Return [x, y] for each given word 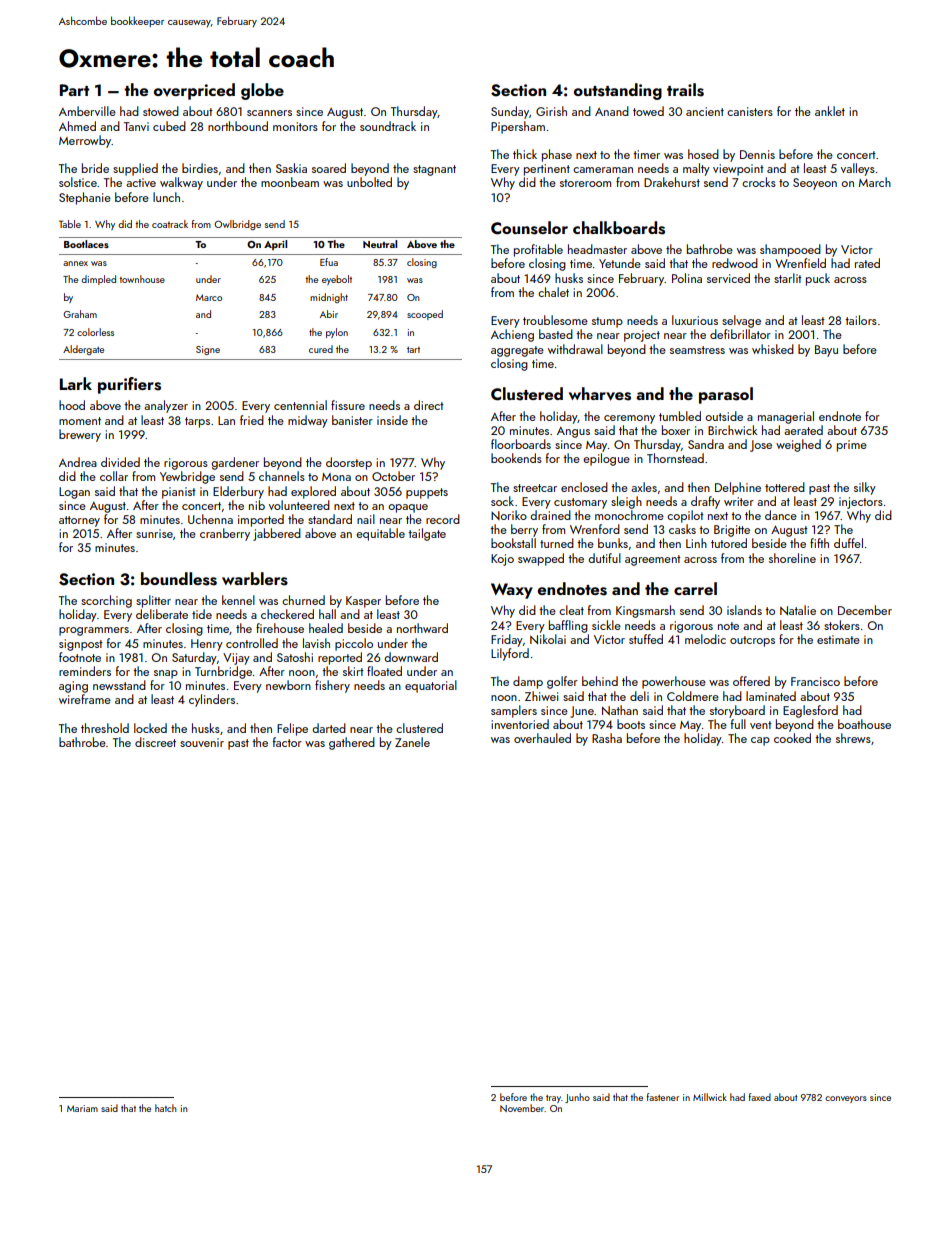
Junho [577, 1098]
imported [261, 520]
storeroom [585, 183]
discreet [155, 742]
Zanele [412, 742]
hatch [165, 1108]
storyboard [737, 711]
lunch [166, 197]
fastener [663, 1097]
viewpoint [738, 170]
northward [422, 628]
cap [760, 741]
